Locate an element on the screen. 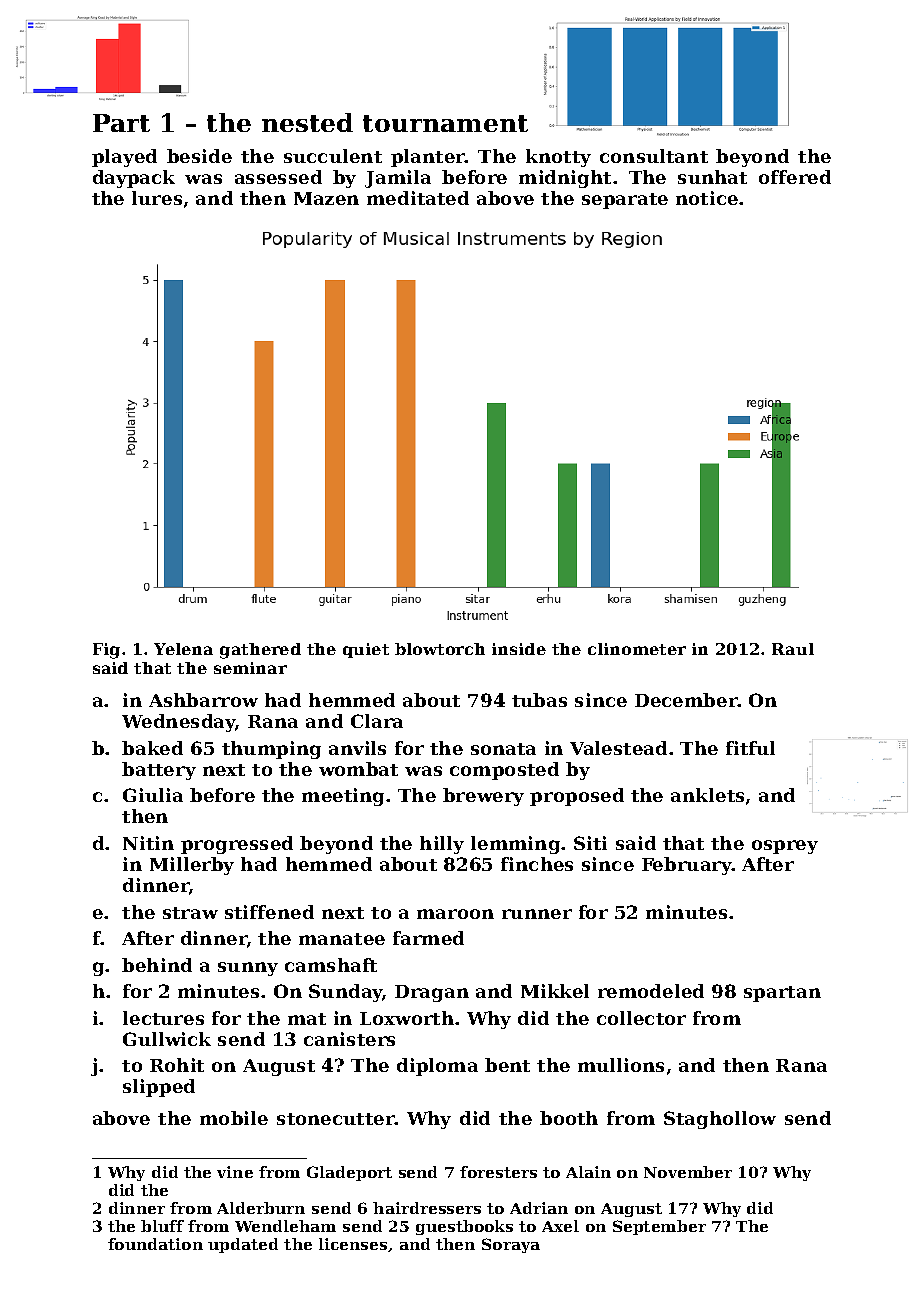 The height and width of the screenshot is (1308, 924). offered is located at coordinates (795, 177).
